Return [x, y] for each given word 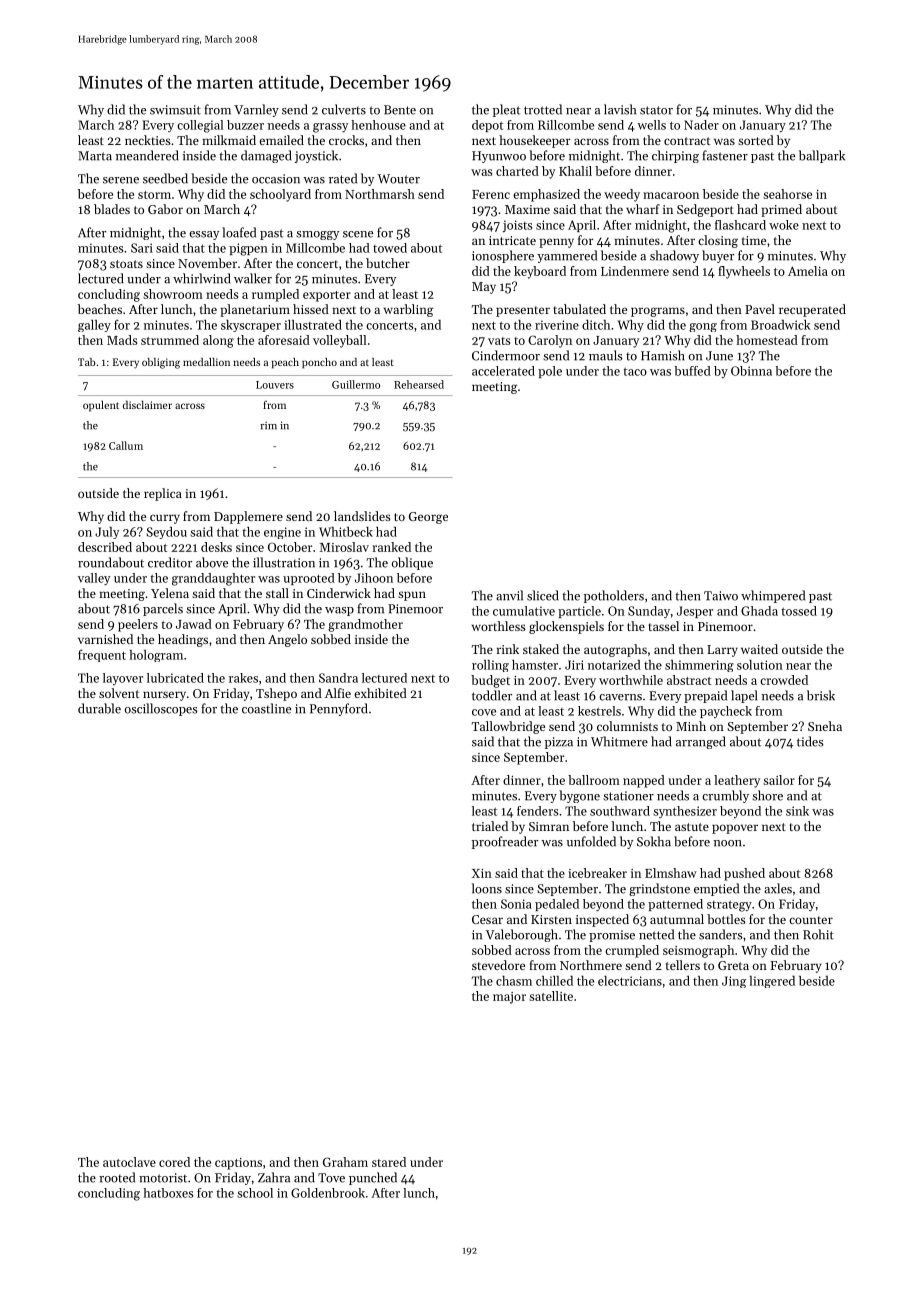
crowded [784, 680]
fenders [538, 811]
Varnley [256, 110]
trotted [543, 109]
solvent [119, 693]
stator [656, 110]
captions [238, 1164]
